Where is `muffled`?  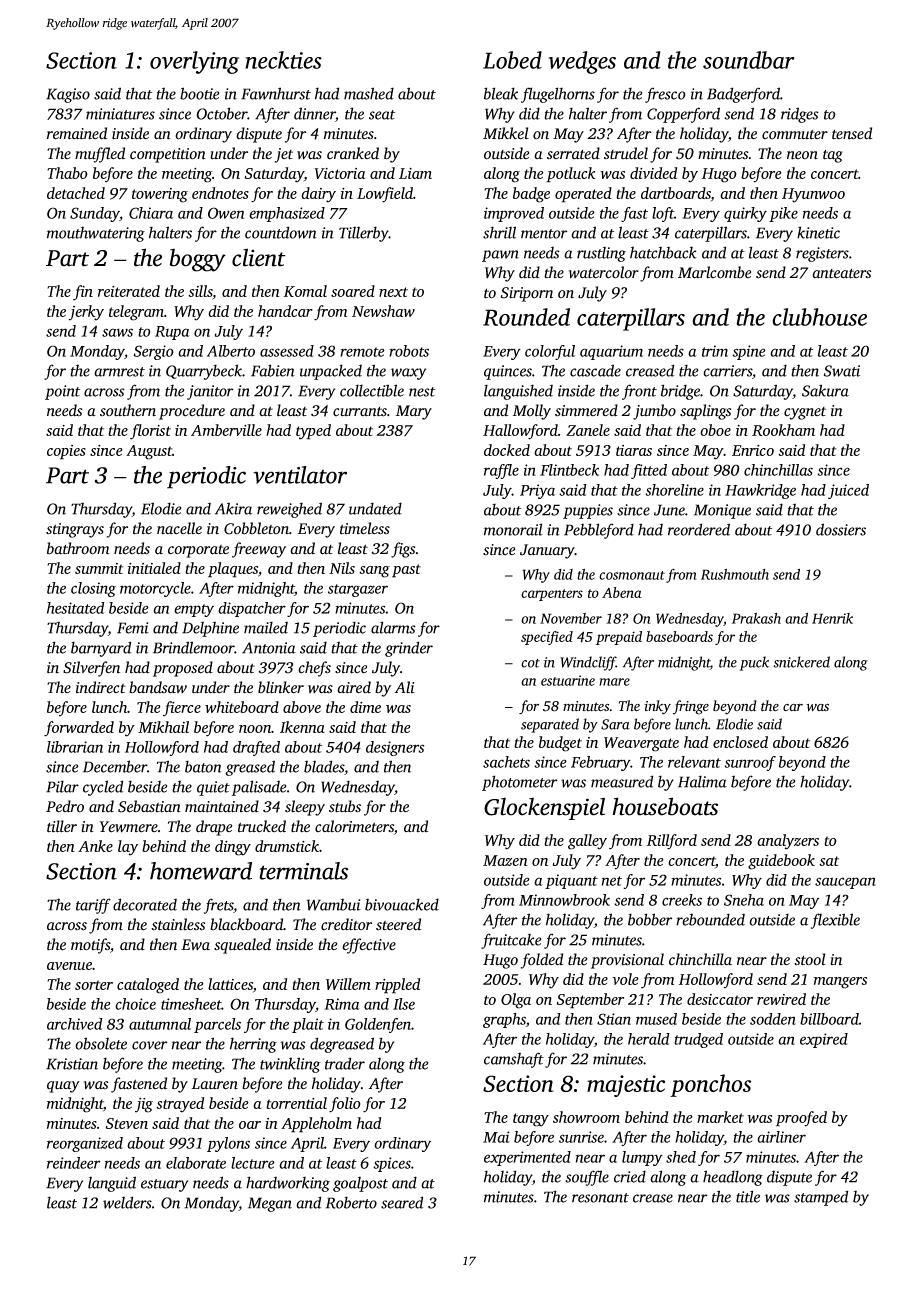 muffled is located at coordinates (100, 155).
